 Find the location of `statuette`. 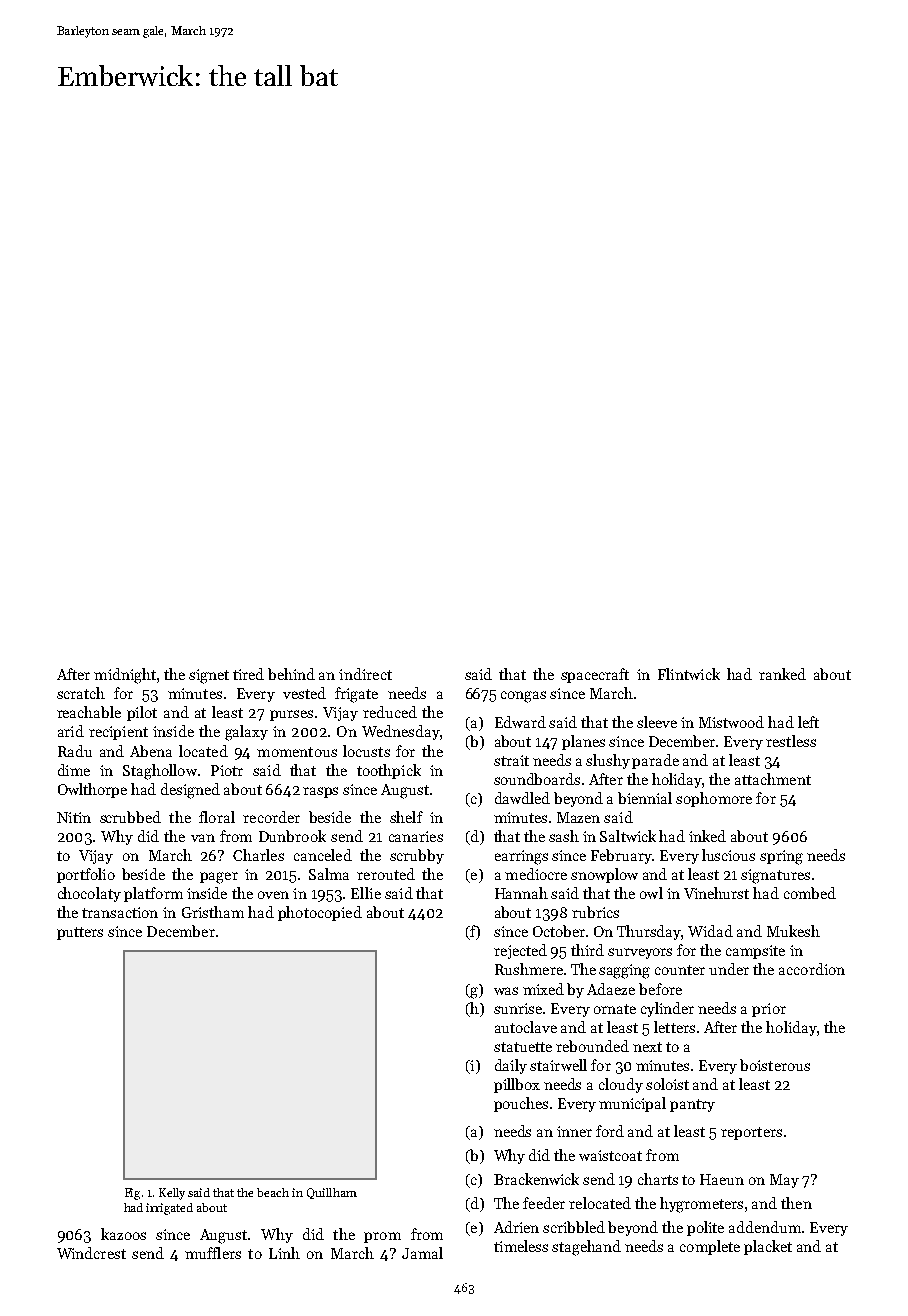

statuette is located at coordinates (523, 1047).
